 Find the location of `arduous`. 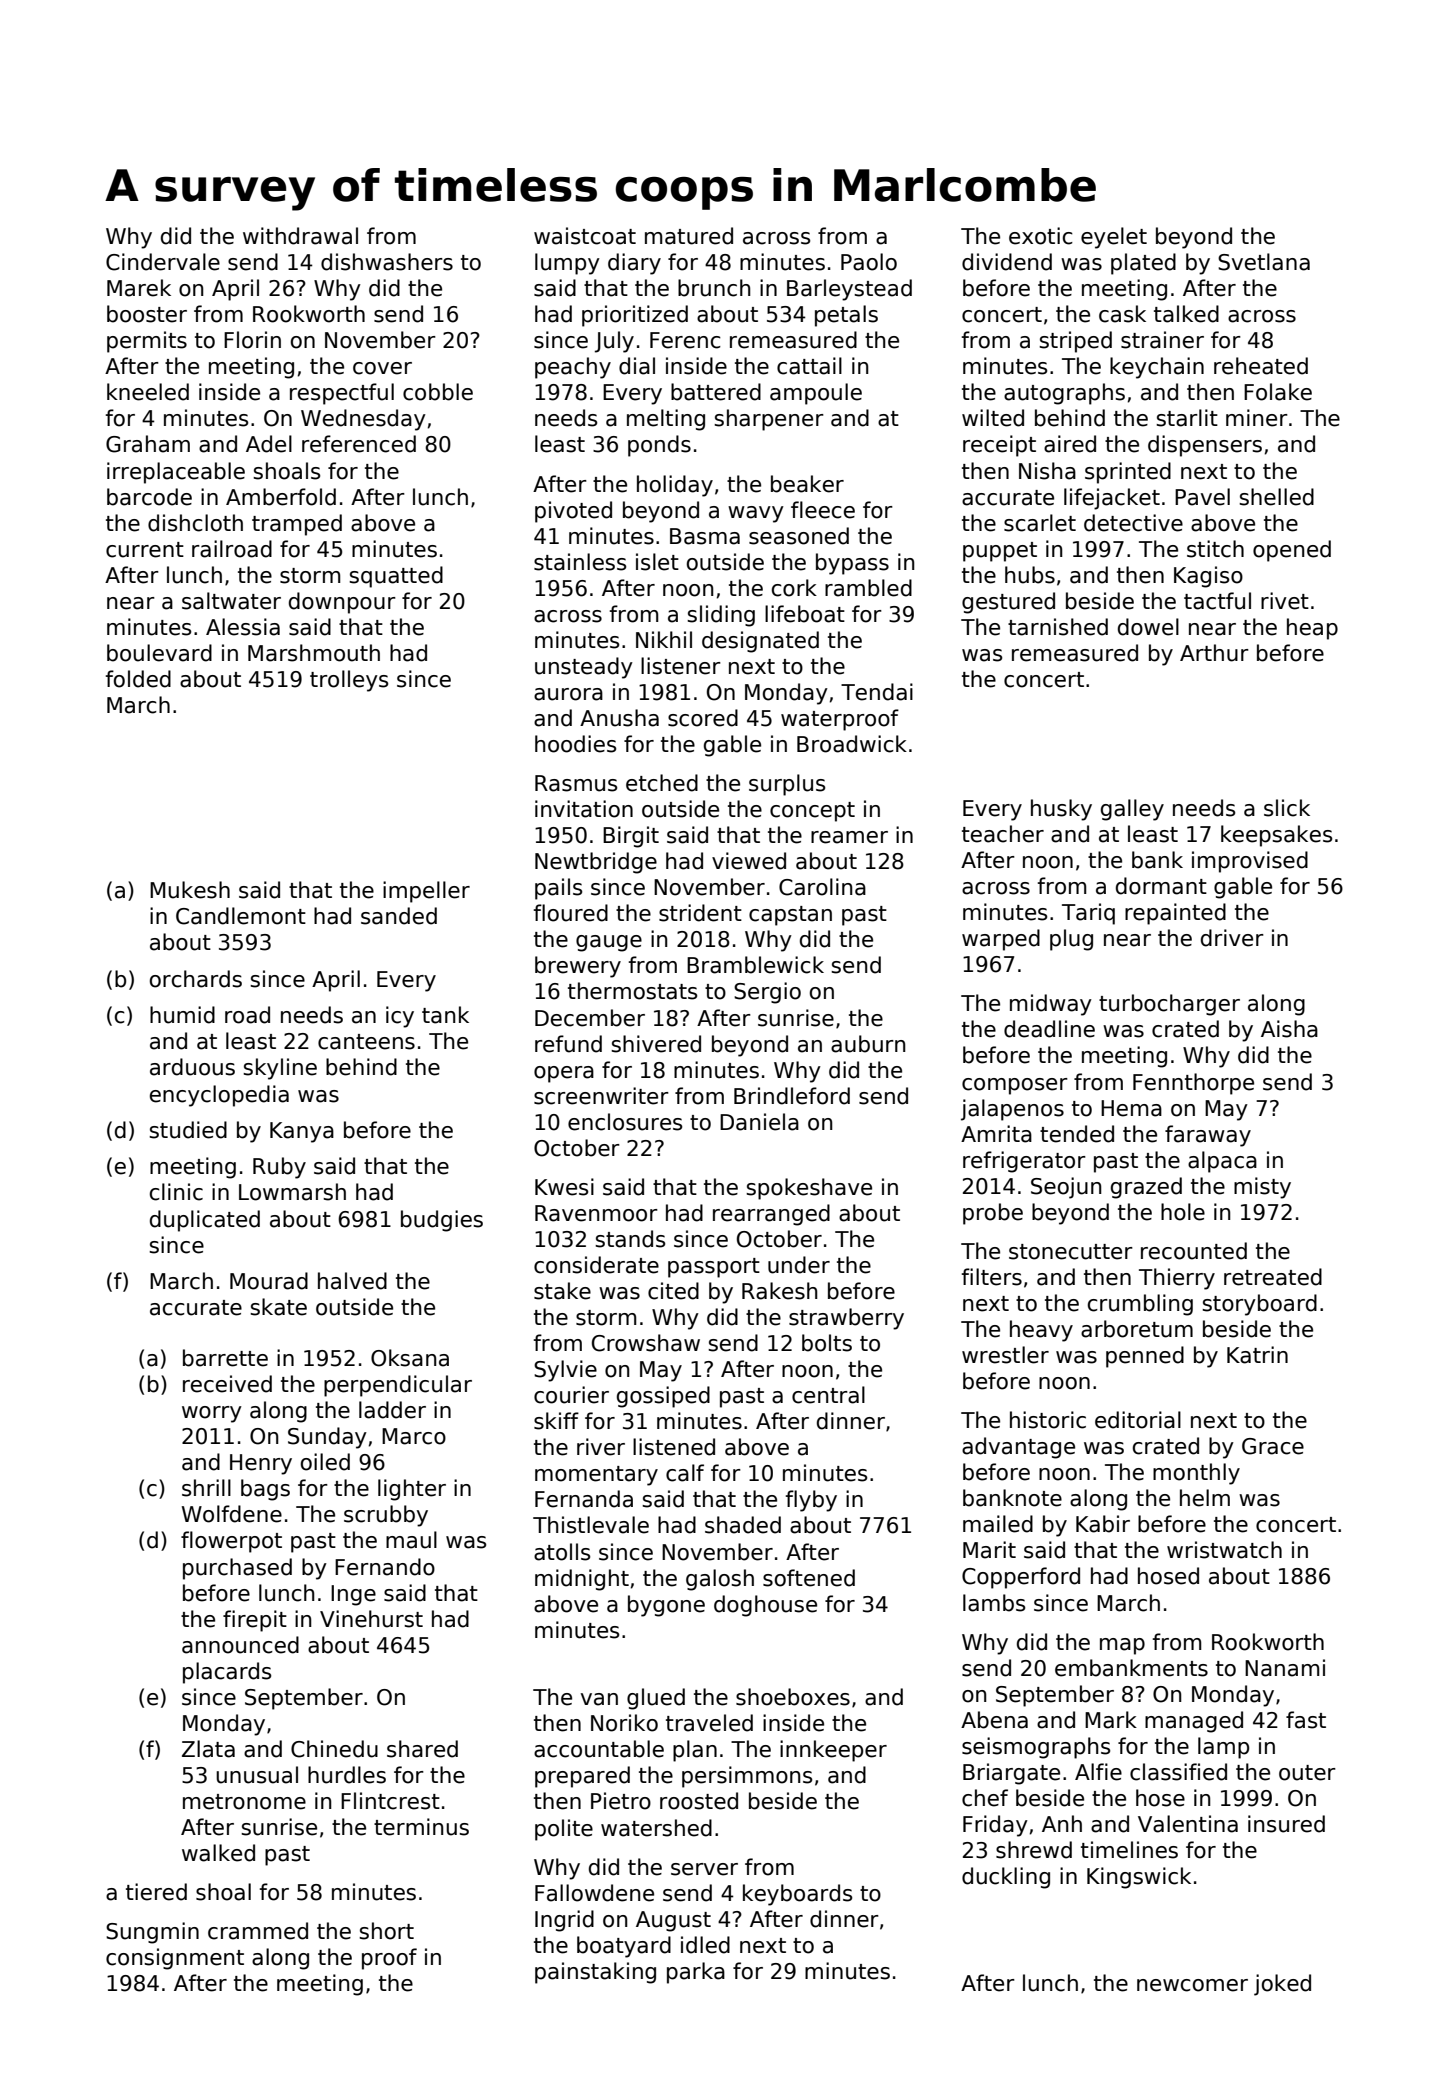

arduous is located at coordinates (192, 1067).
